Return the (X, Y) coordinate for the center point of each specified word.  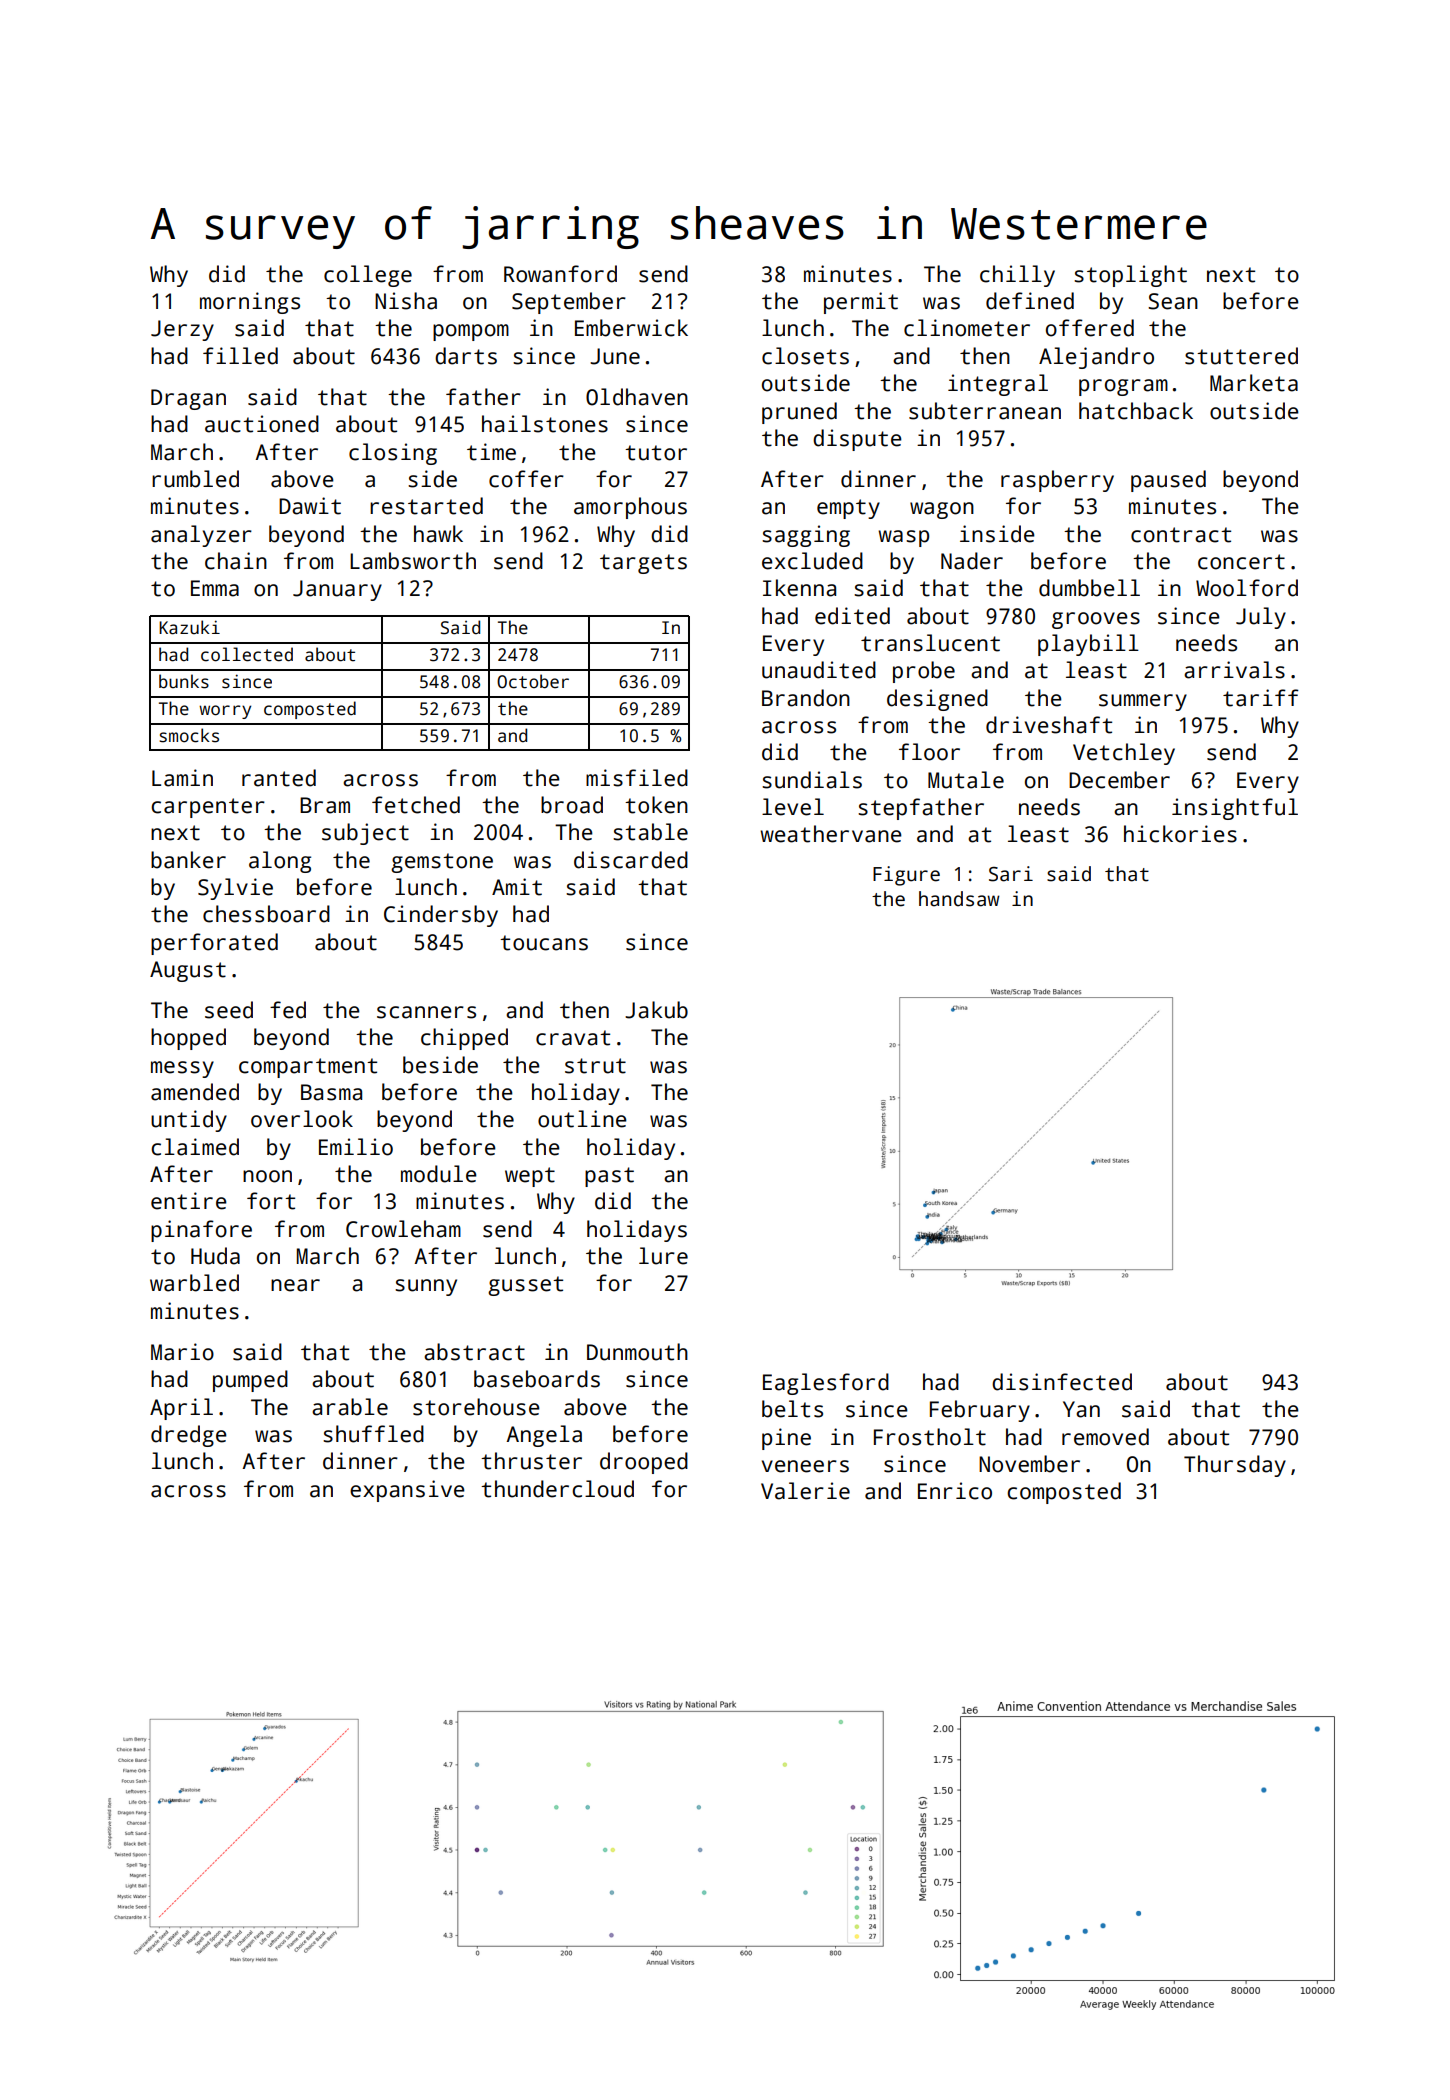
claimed (195, 1147)
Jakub (656, 1010)
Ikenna (799, 588)
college (368, 276)
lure (663, 1256)
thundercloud (557, 1489)
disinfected (1062, 1382)
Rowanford (560, 274)
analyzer (201, 536)
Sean (1173, 301)
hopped (188, 1039)
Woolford (1247, 588)
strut (595, 1066)
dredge (189, 1436)
